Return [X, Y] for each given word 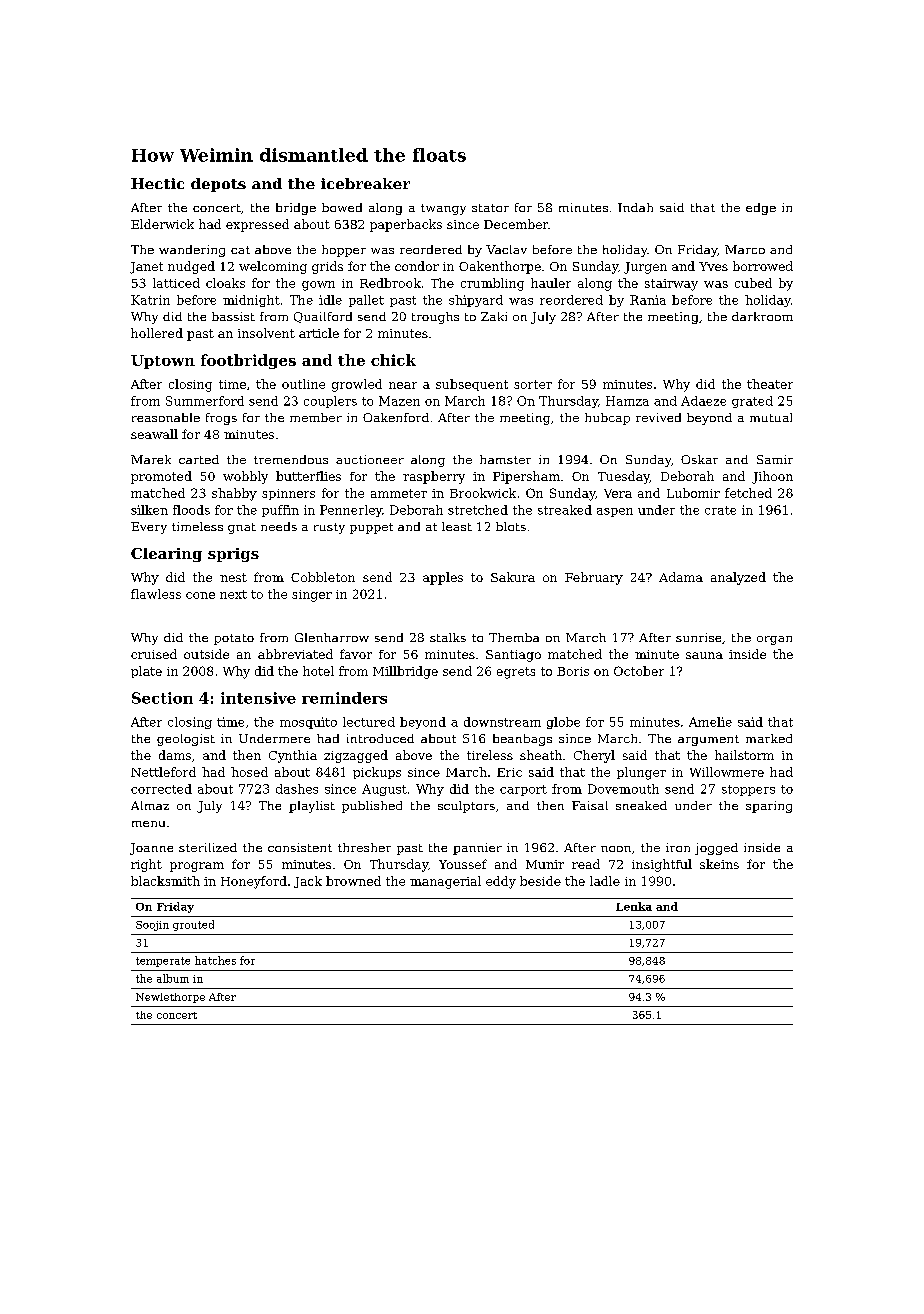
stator [490, 208]
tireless [490, 755]
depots [218, 185]
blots [511, 526]
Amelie [710, 722]
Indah [635, 207]
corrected [161, 789]
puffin [280, 511]
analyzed [738, 578]
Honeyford [254, 882]
